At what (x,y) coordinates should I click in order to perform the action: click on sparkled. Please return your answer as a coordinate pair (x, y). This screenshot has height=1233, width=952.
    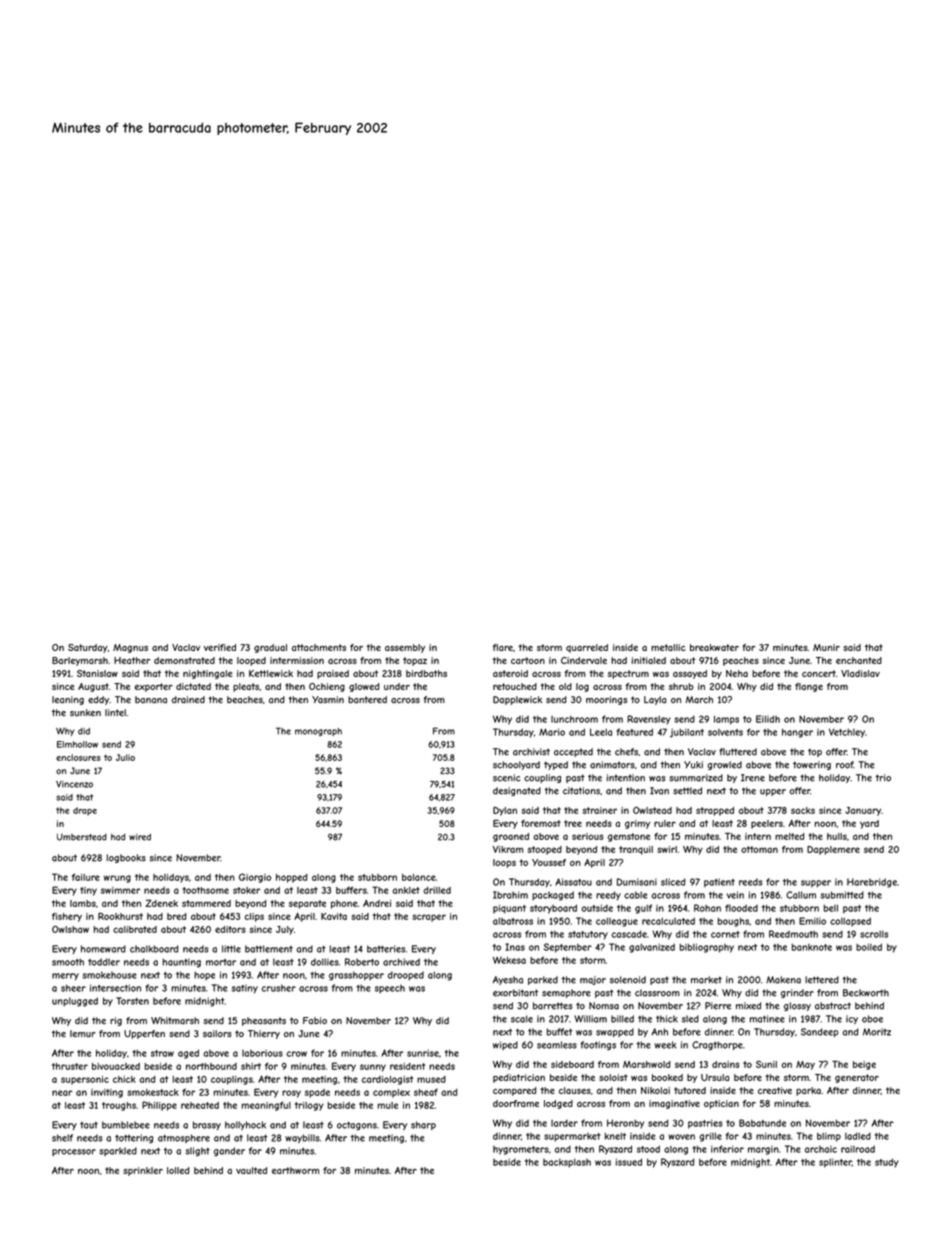
    Looking at the image, I should click on (118, 1151).
